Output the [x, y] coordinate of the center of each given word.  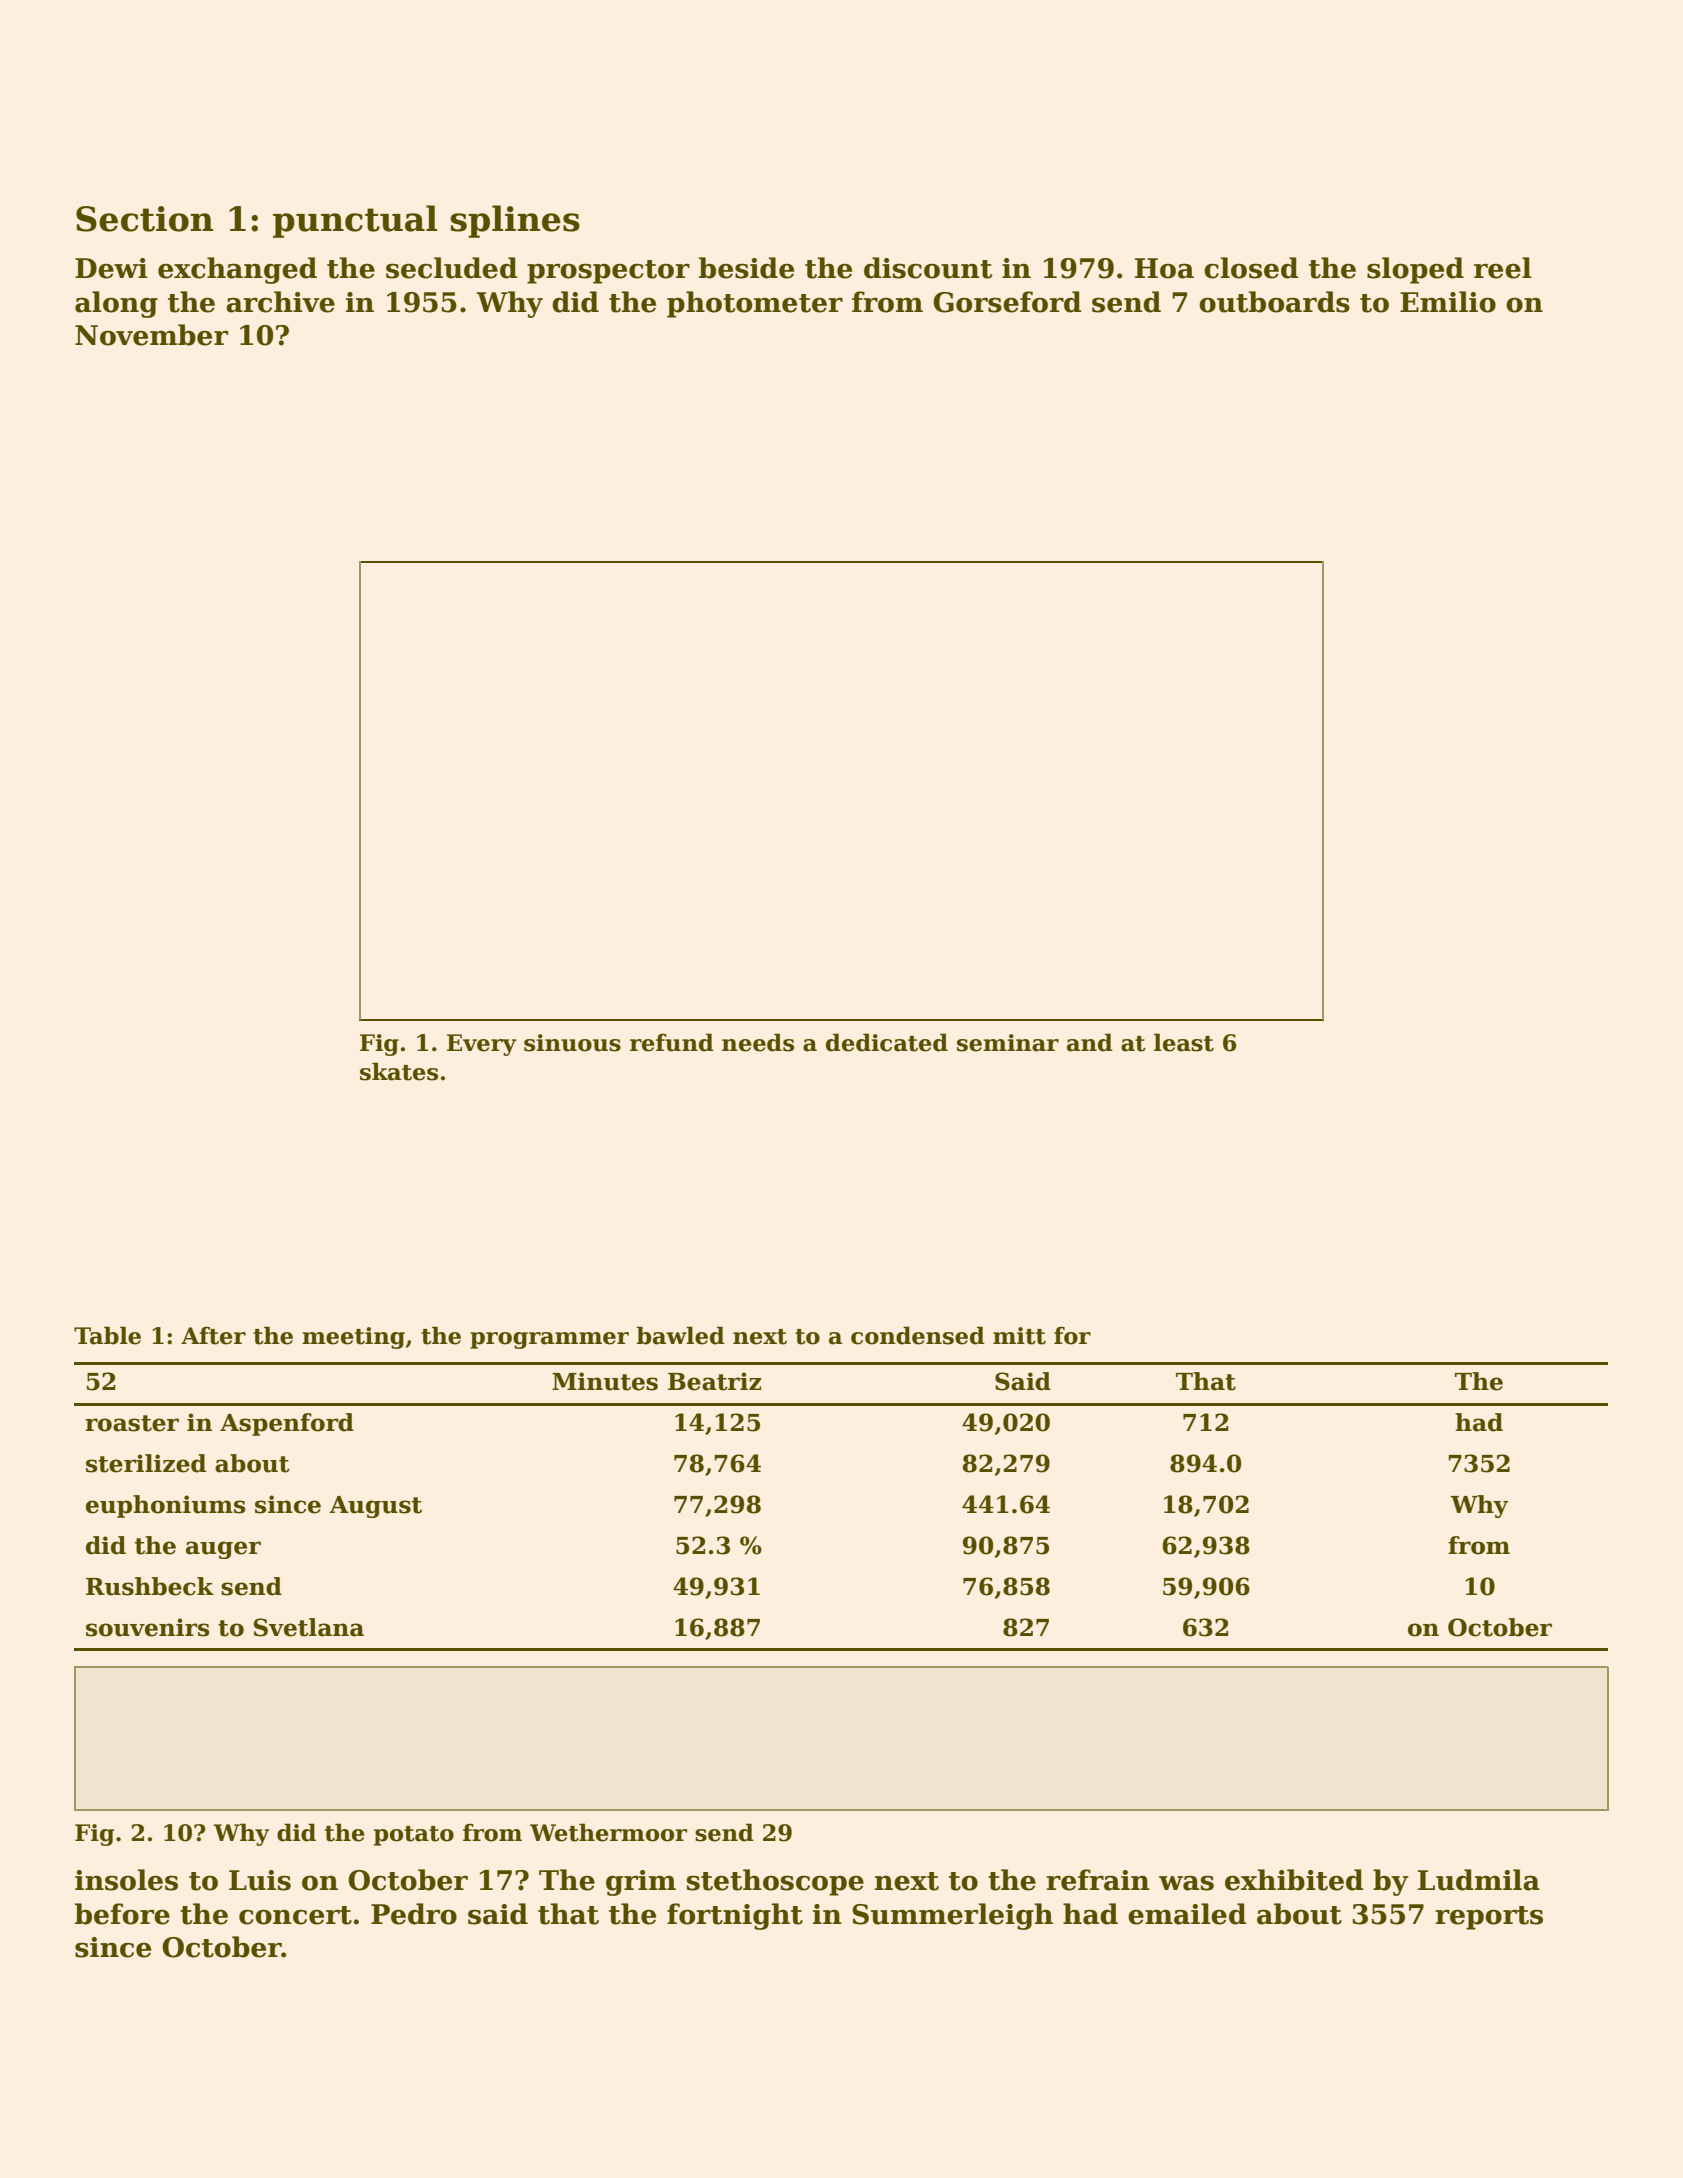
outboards [1274, 302]
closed [1251, 268]
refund [672, 1042]
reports [1489, 1918]
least [1184, 1042]
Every [482, 1045]
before [122, 1914]
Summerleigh [952, 1916]
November [151, 335]
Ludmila [1479, 1880]
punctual [355, 221]
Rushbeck [150, 1586]
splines [515, 221]
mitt [1019, 1336]
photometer [755, 304]
